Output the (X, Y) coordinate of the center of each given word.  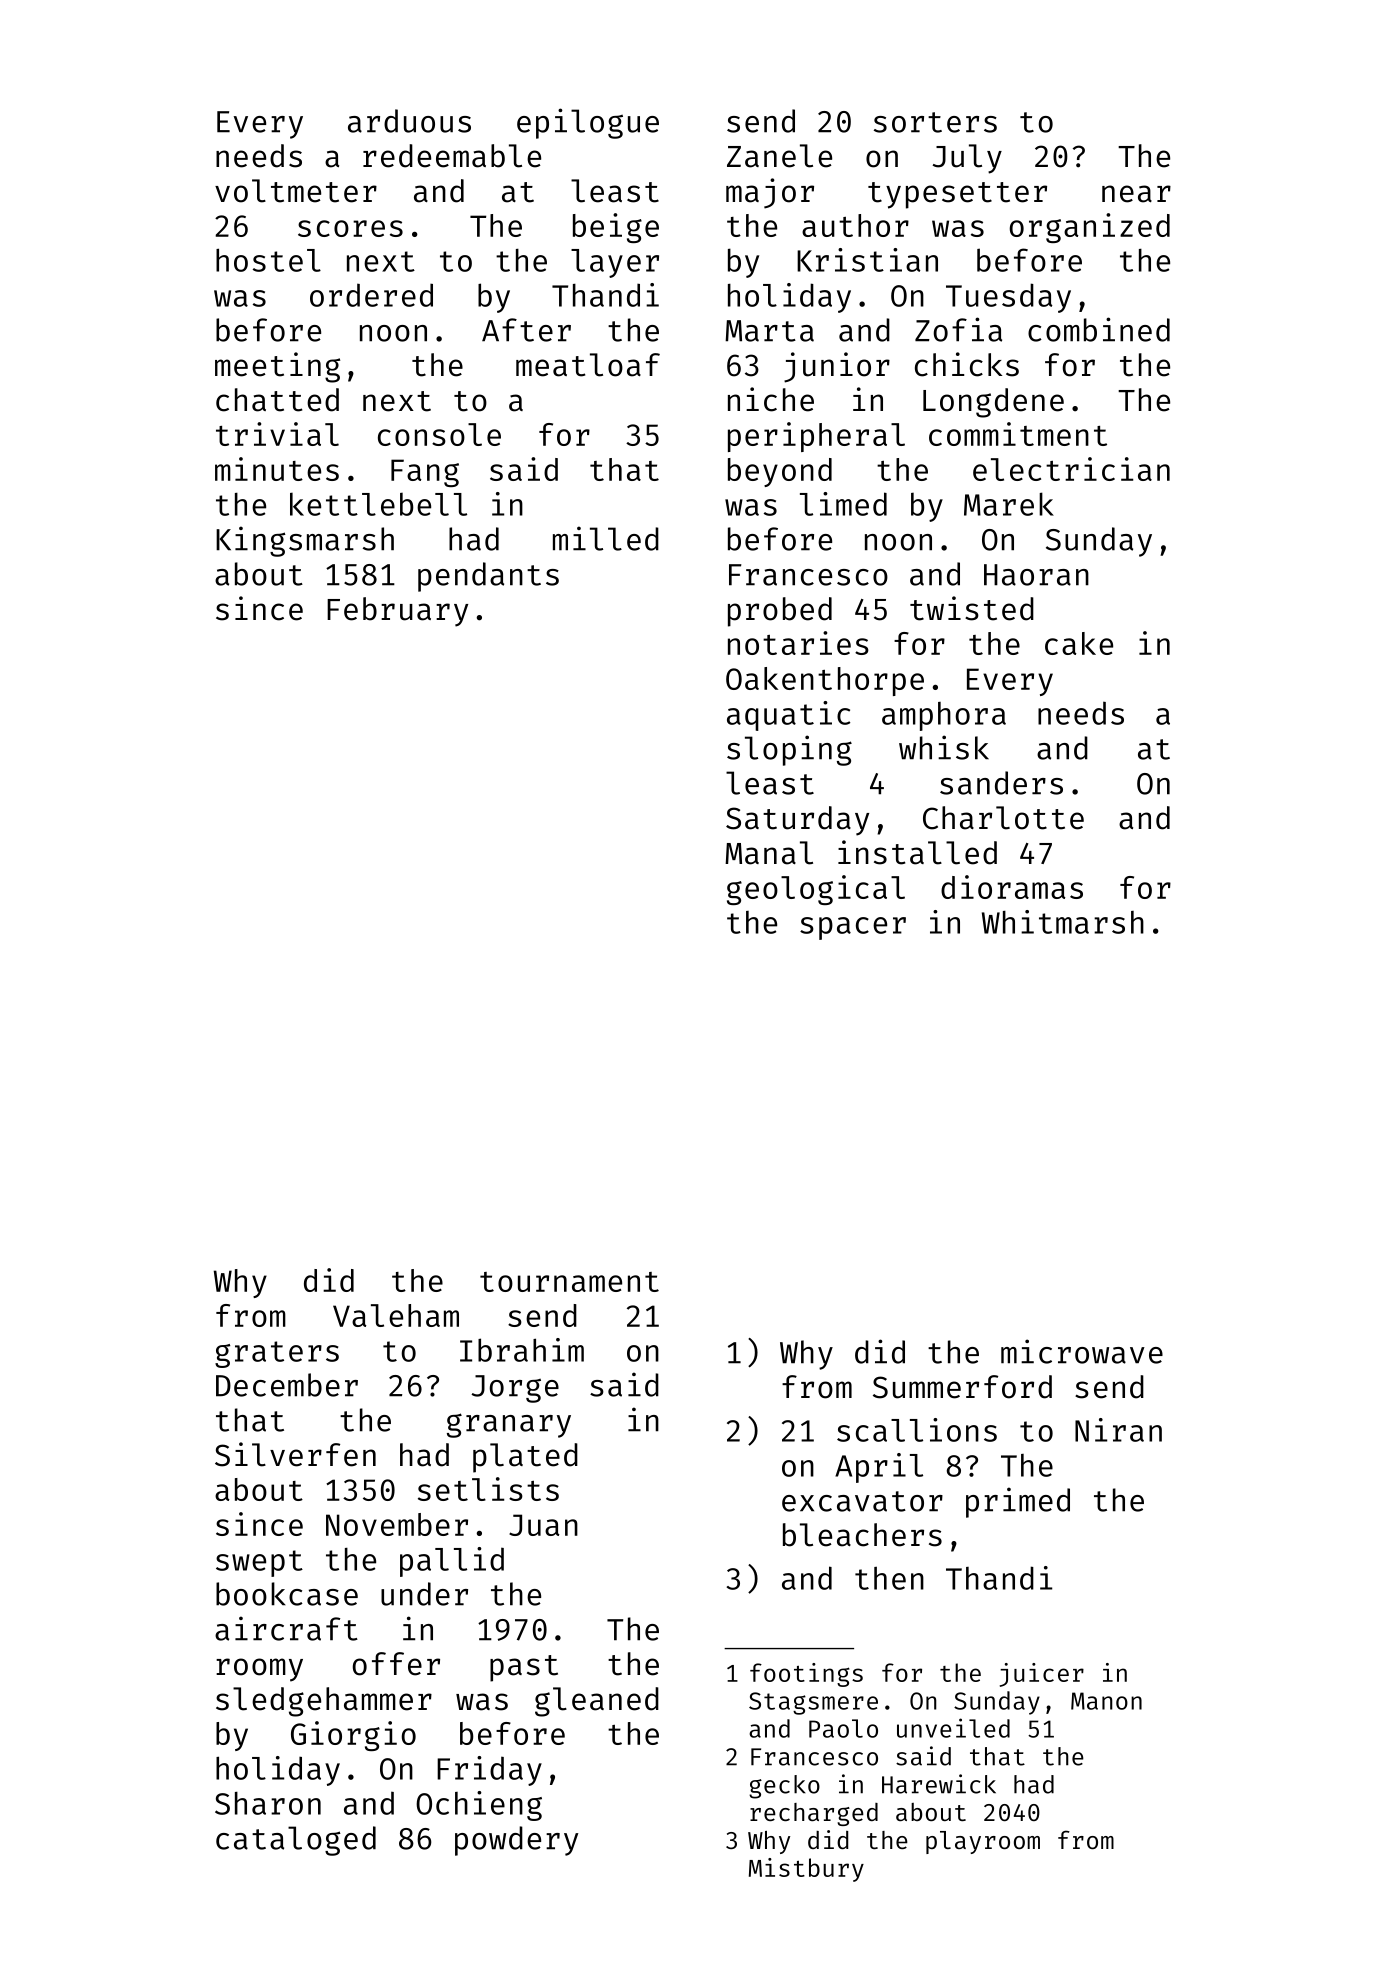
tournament (569, 1282)
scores (350, 228)
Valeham (396, 1315)
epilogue (588, 123)
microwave (1082, 1351)
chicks (967, 364)
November (397, 1524)
